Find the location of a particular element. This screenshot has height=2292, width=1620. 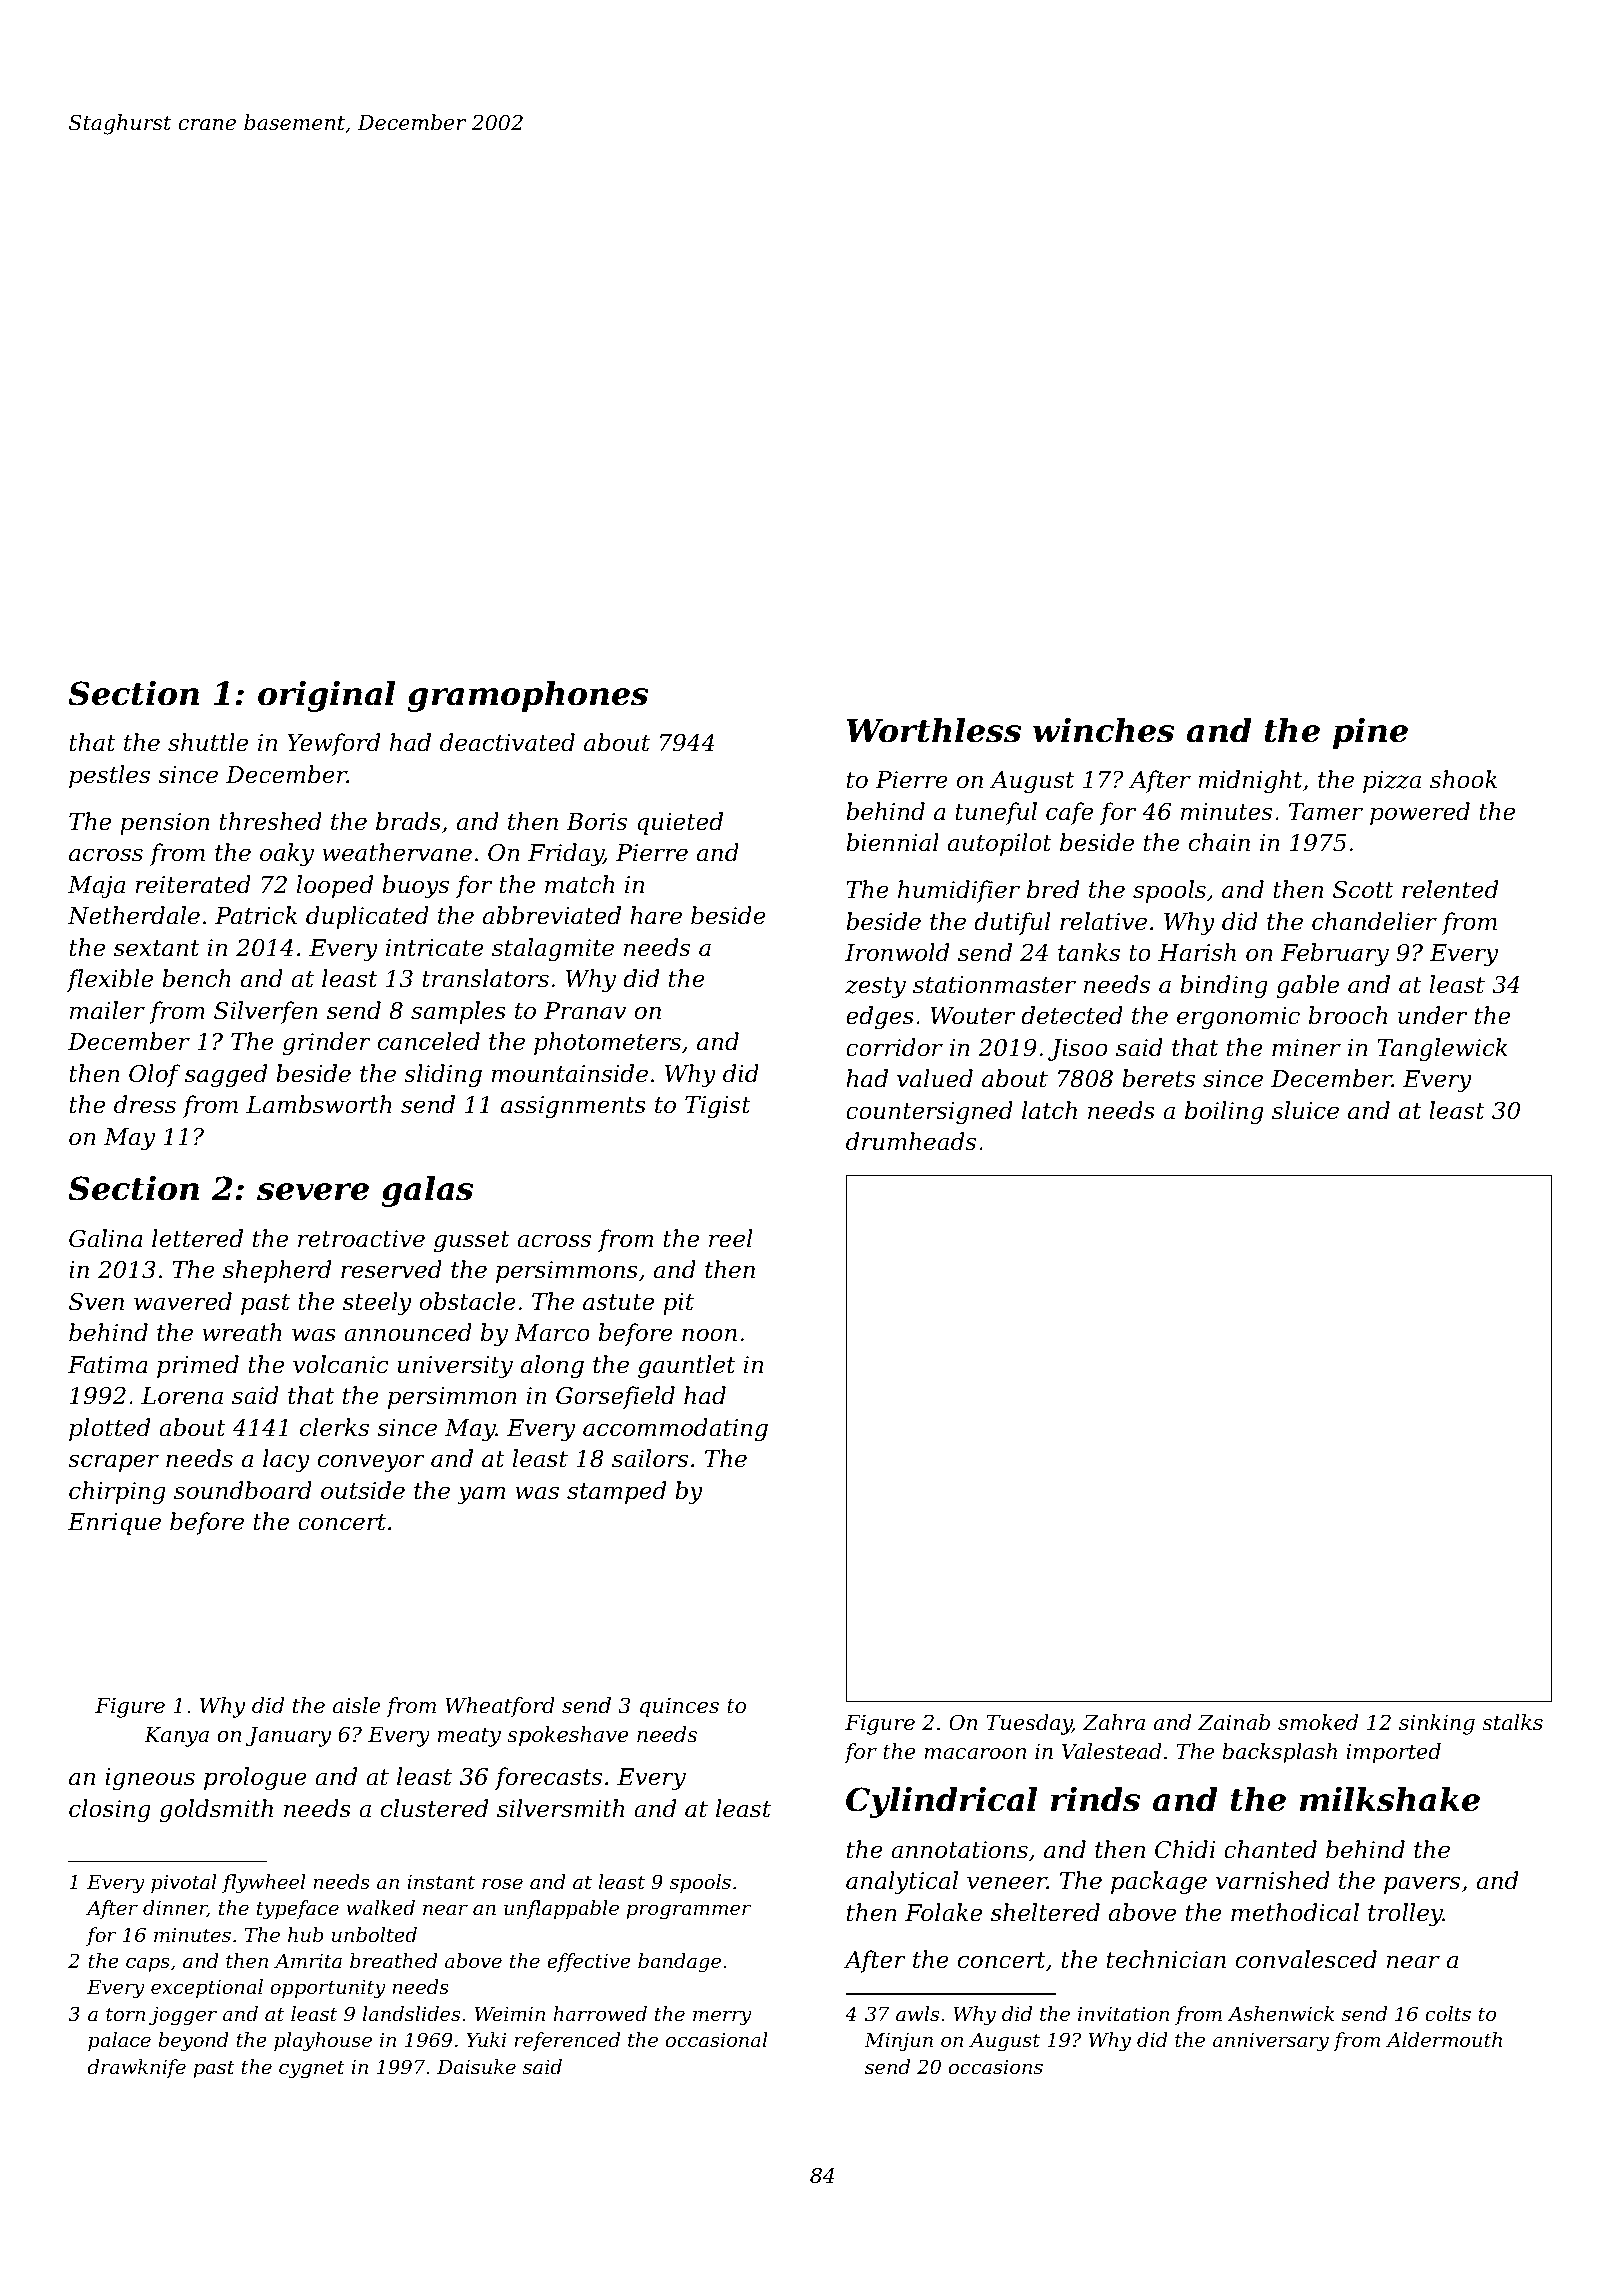

pine is located at coordinates (1370, 733).
